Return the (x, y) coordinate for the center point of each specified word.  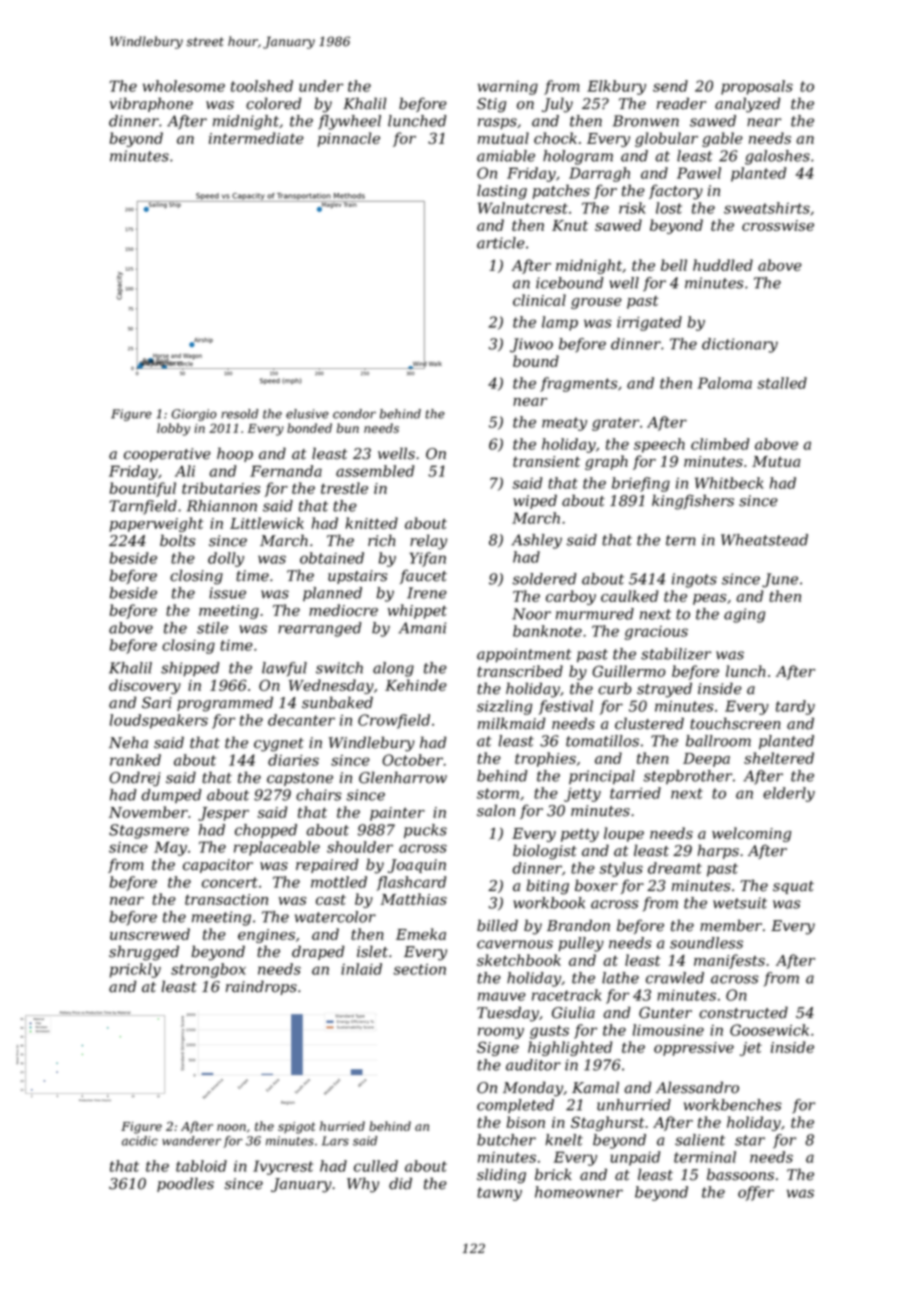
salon (496, 810)
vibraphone (151, 104)
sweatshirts (767, 208)
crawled (675, 978)
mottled (339, 882)
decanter (301, 720)
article (501, 243)
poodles (185, 1184)
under (321, 86)
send (670, 86)
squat (793, 887)
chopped (266, 831)
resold (239, 414)
